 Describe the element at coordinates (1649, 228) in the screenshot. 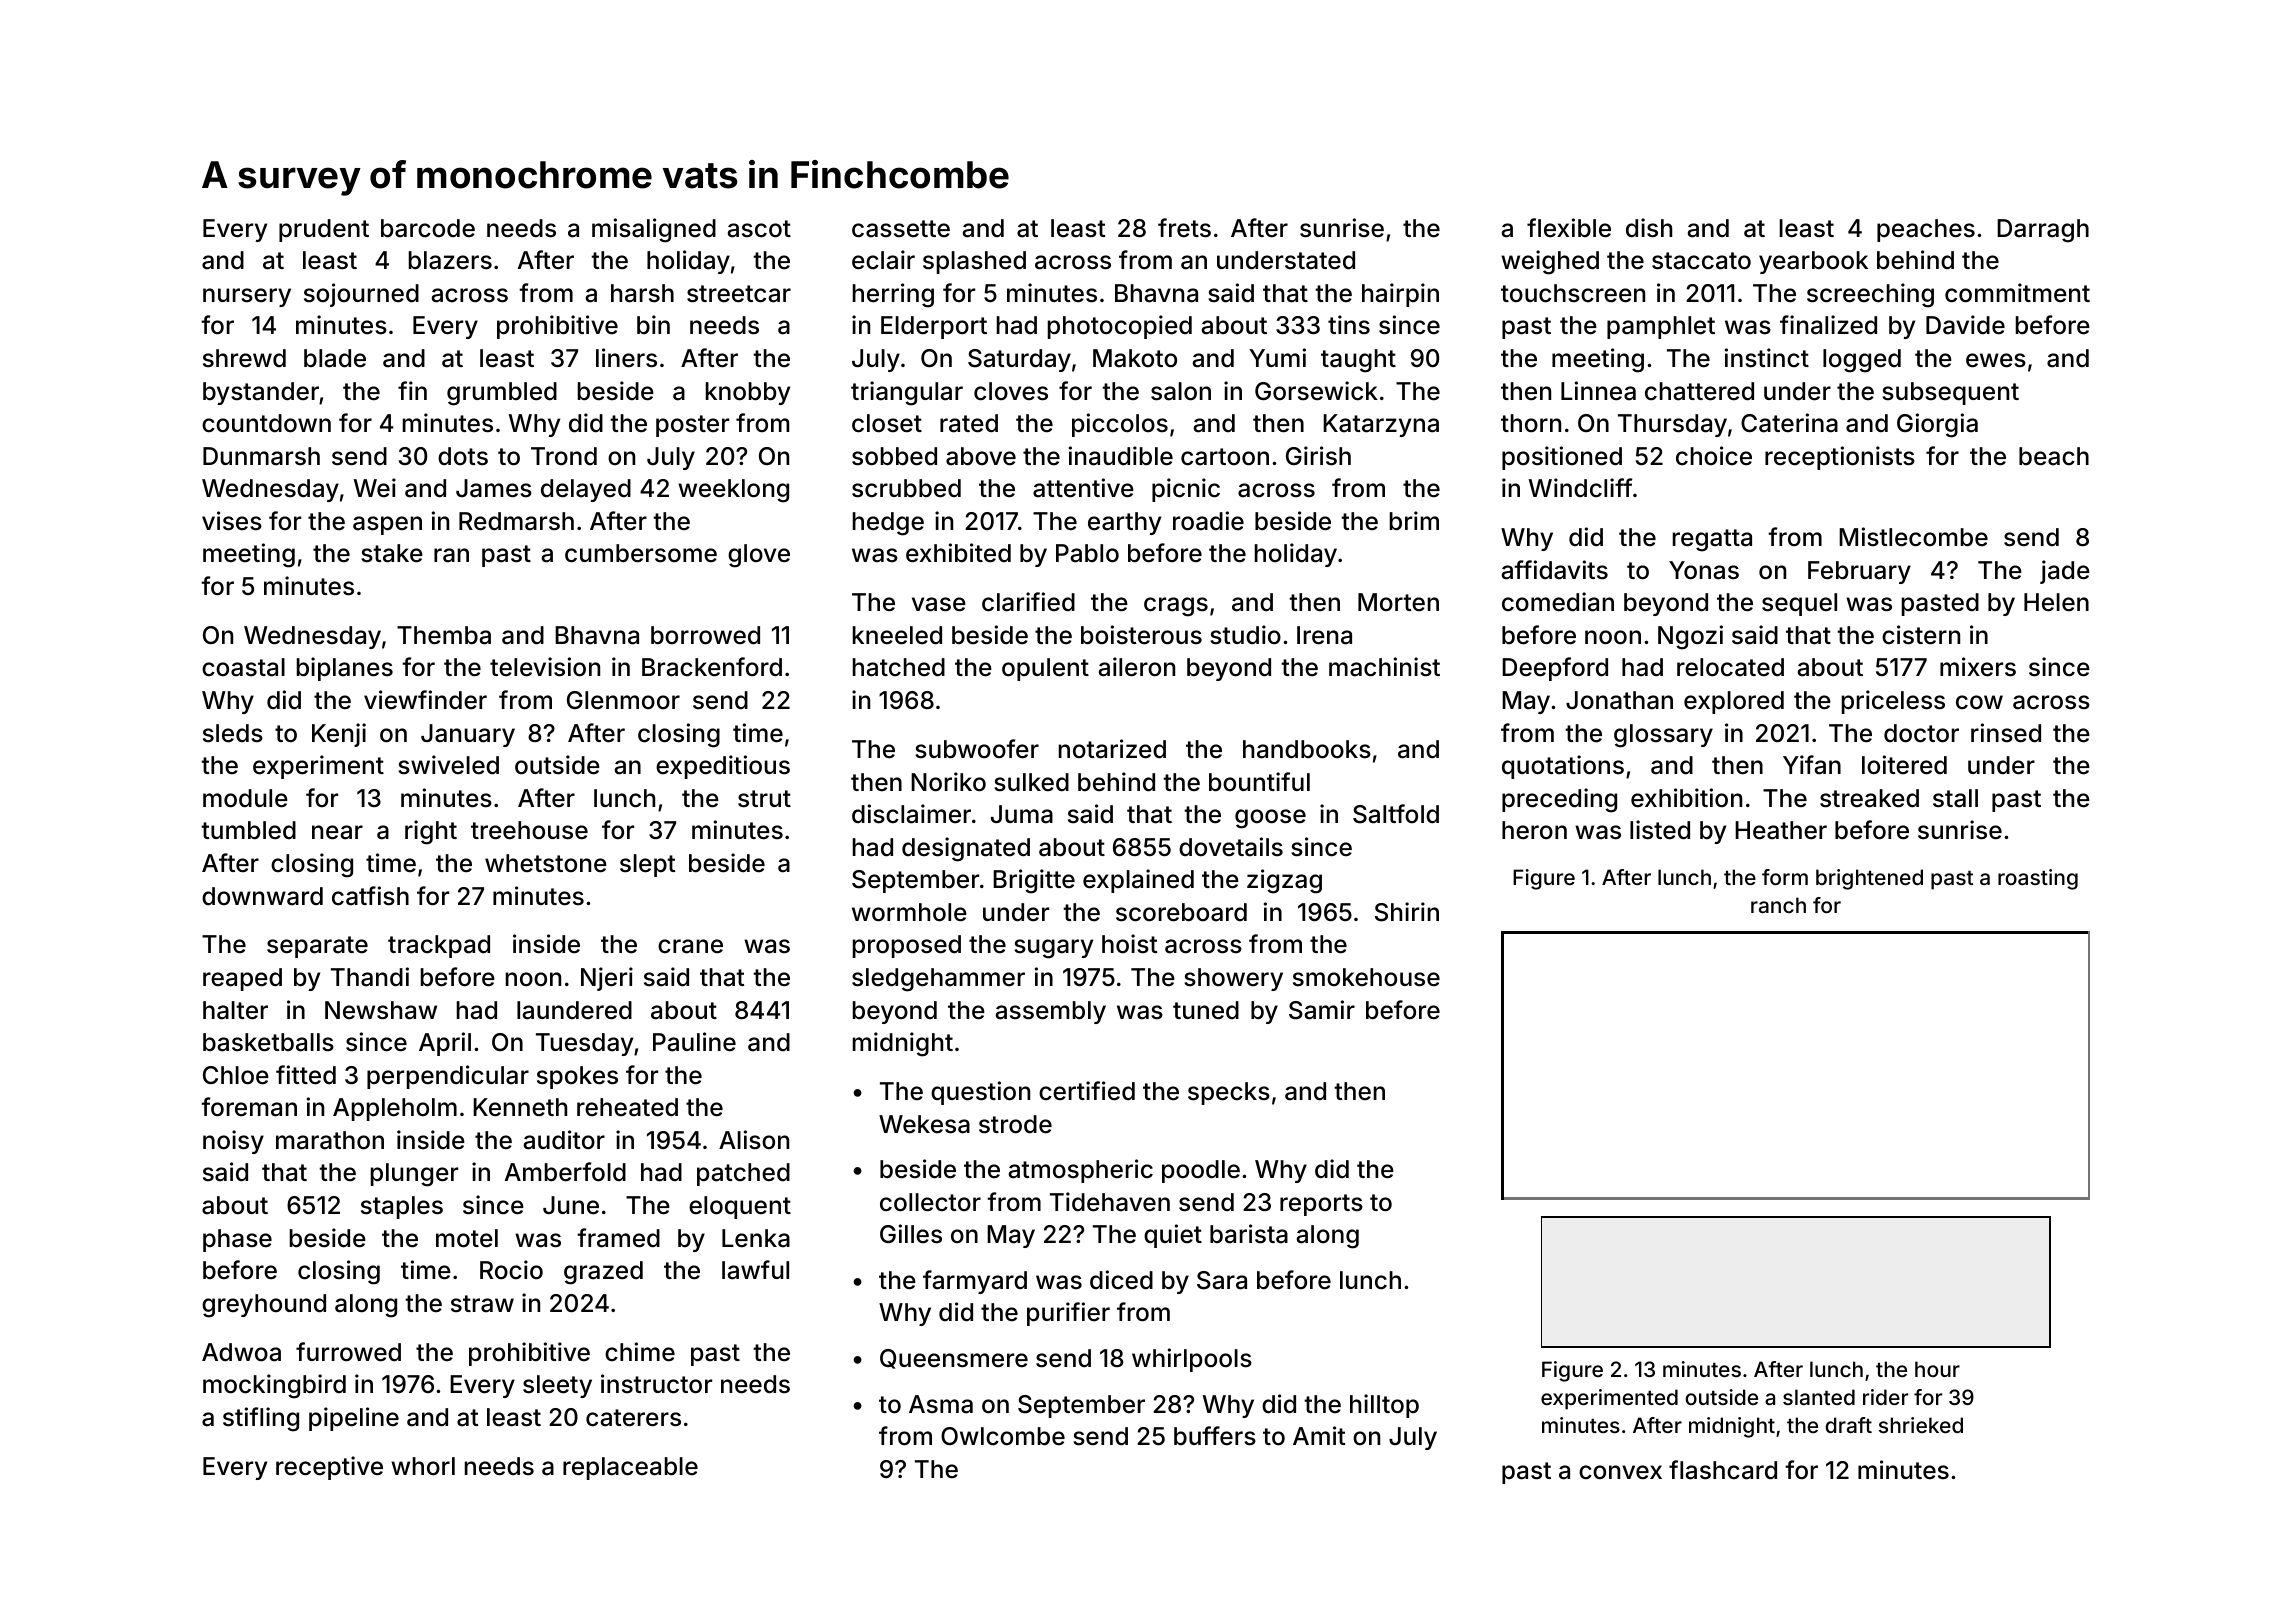

I see `dish` at that location.
